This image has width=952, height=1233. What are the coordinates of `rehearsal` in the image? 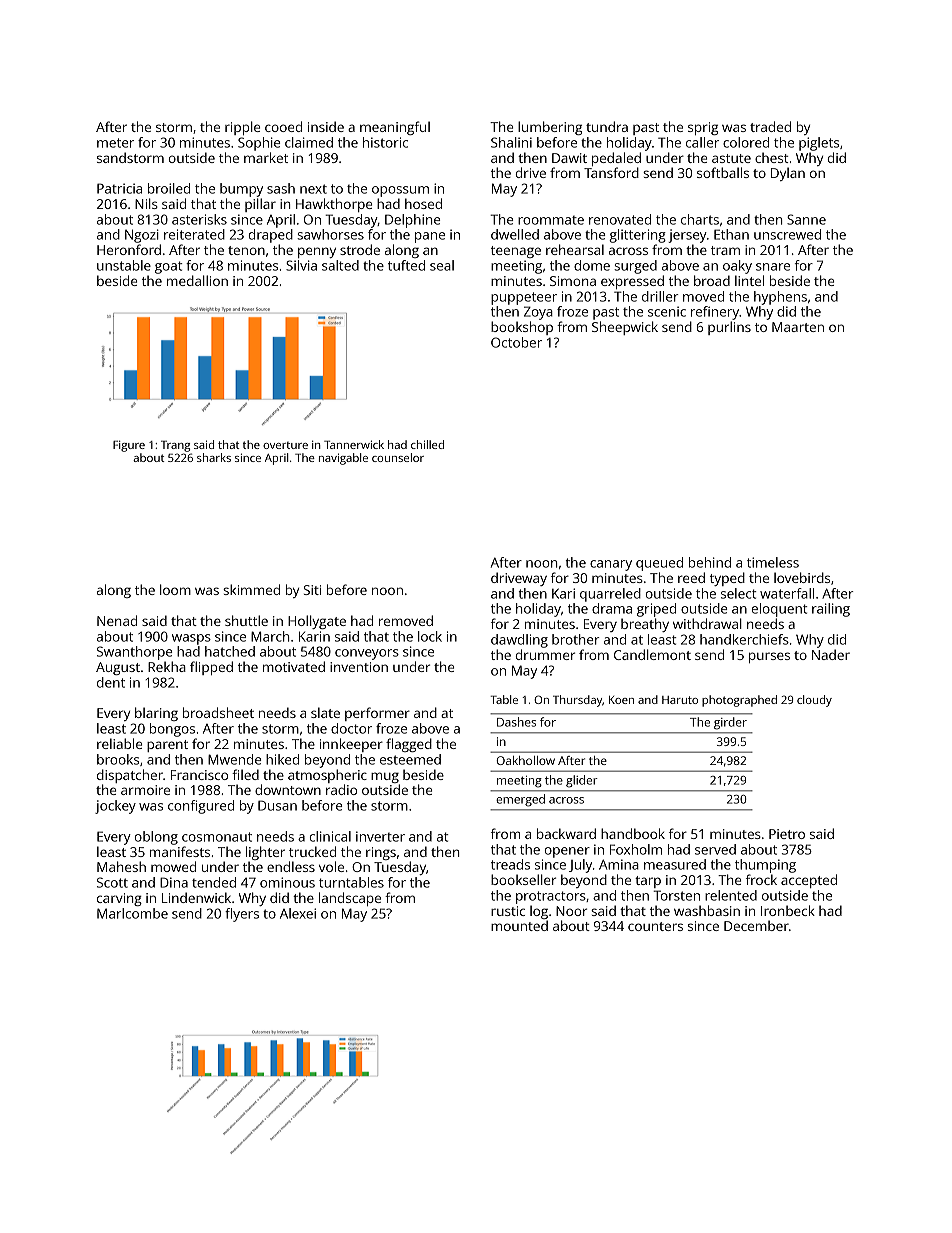 It's located at (575, 249).
